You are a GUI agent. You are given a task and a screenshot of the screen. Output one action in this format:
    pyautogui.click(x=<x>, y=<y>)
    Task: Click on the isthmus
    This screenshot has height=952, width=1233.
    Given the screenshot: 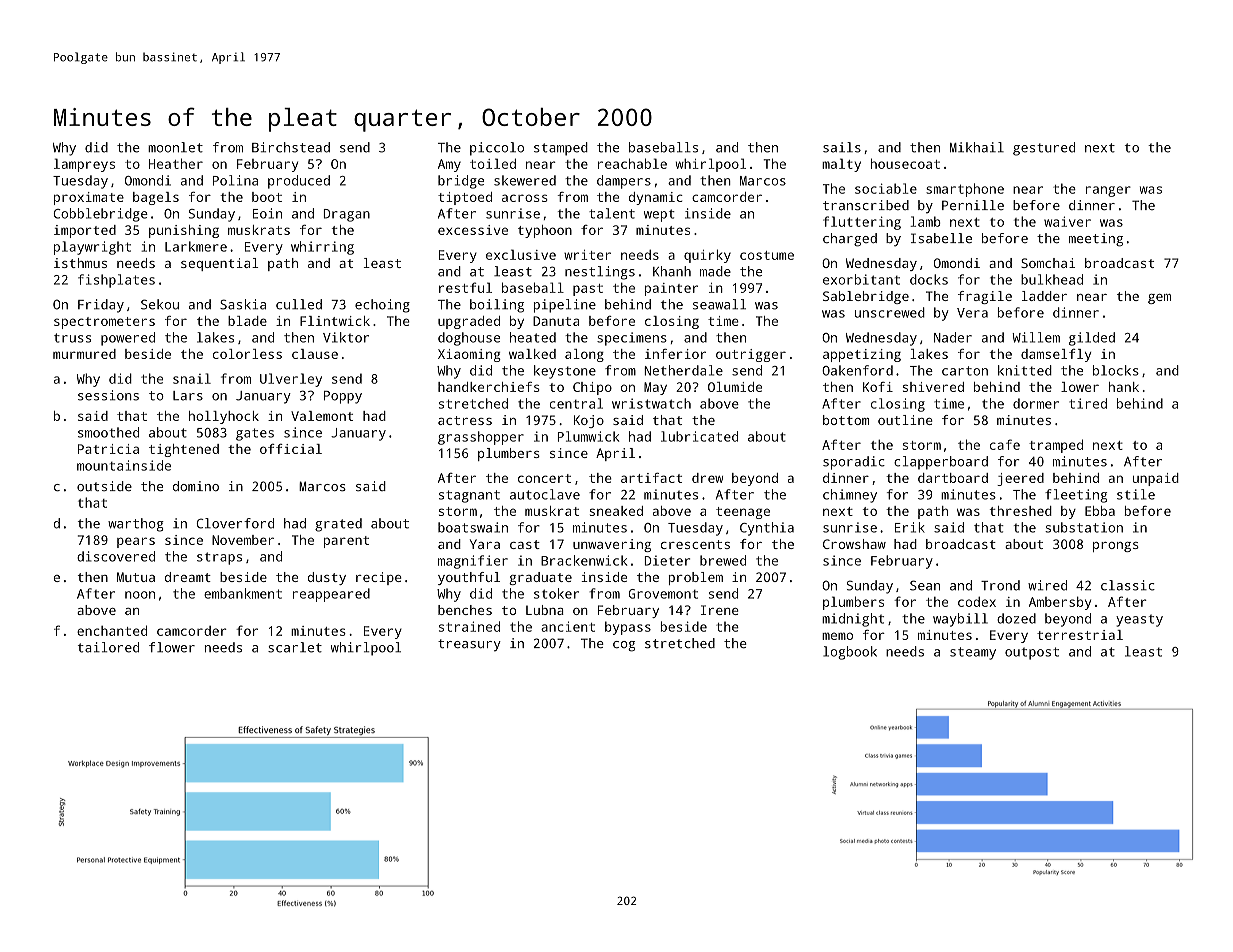 What is the action you would take?
    pyautogui.click(x=80, y=263)
